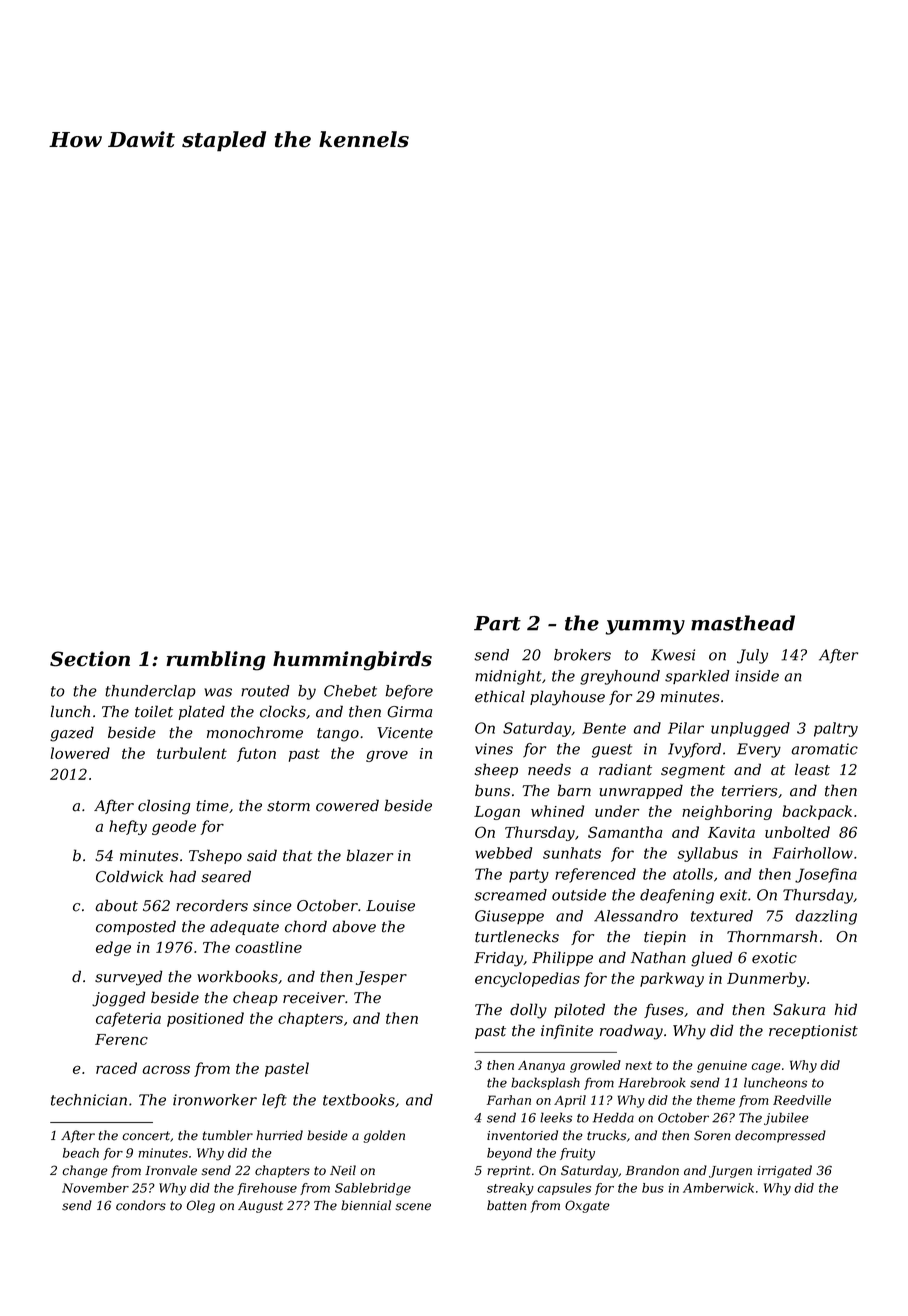  Describe the element at coordinates (90, 659) in the screenshot. I see `Section` at that location.
